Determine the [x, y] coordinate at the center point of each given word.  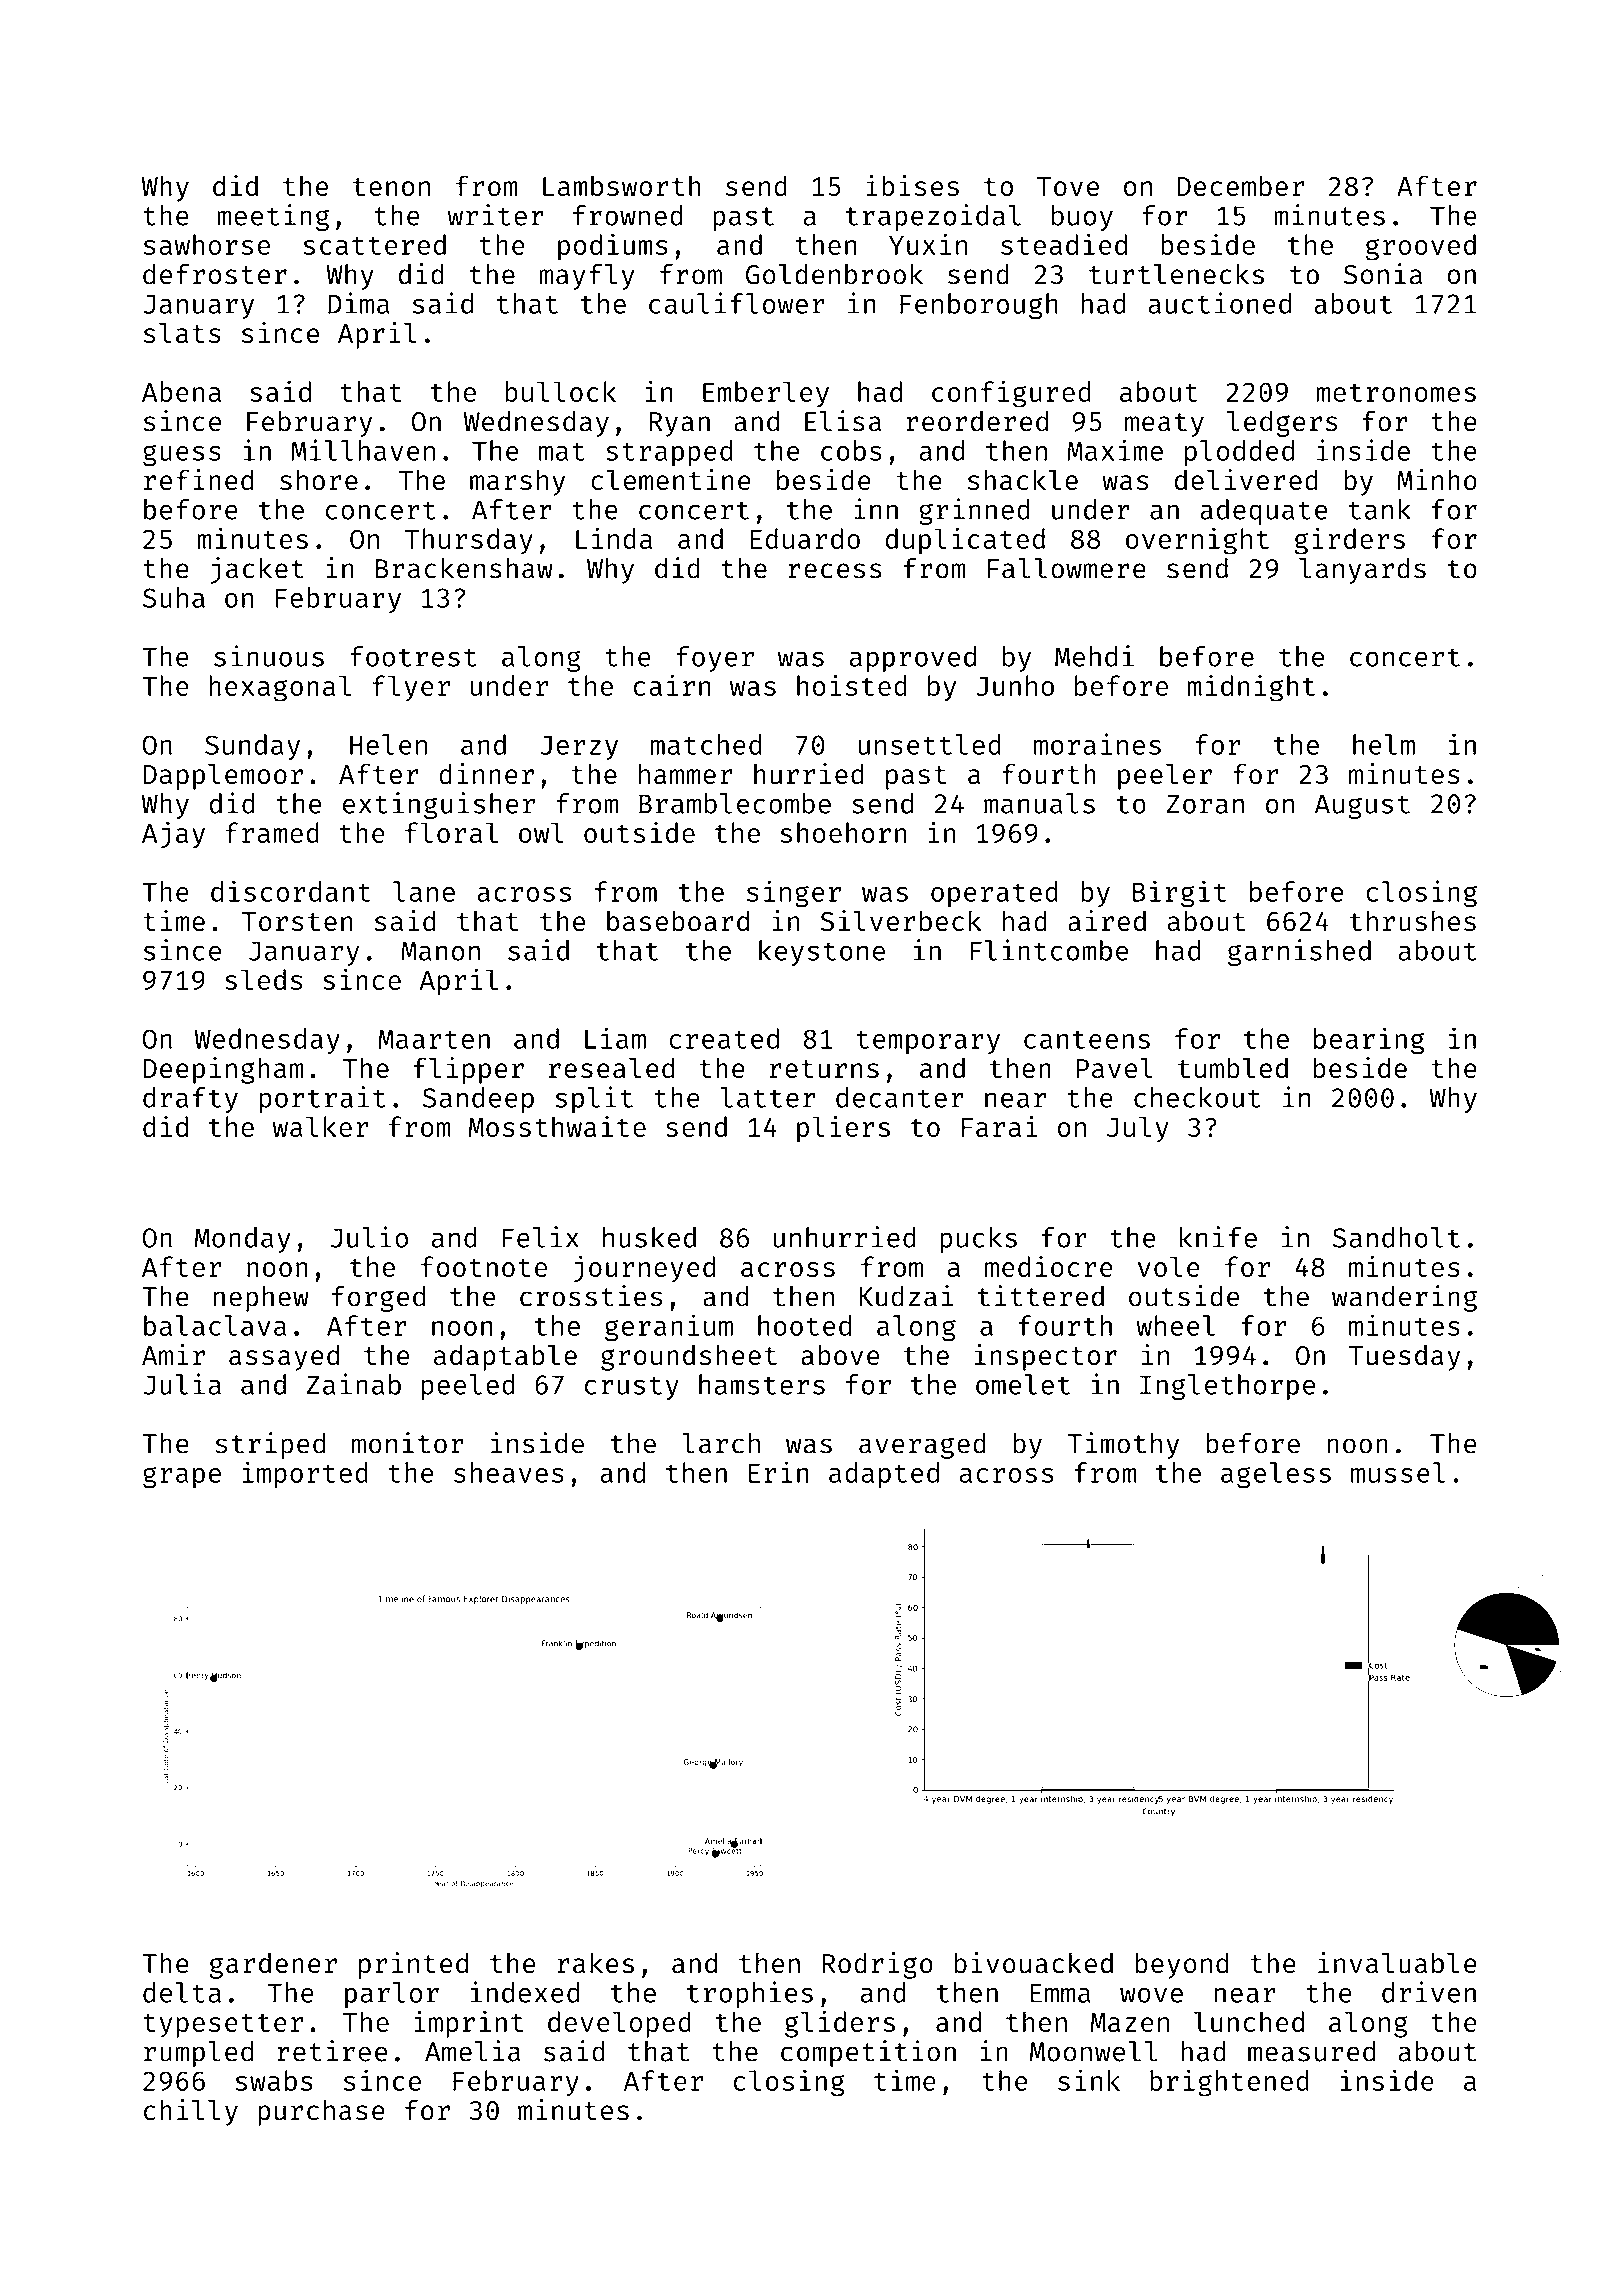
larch [721, 1443]
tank [1380, 509]
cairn [672, 685]
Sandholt [1396, 1237]
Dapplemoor [223, 777]
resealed [611, 1068]
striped [270, 1445]
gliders [840, 2024]
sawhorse [207, 244]
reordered [977, 421]
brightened [1229, 2083]
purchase [321, 2112]
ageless [1276, 1475]
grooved [1421, 247]
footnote [484, 1266]
